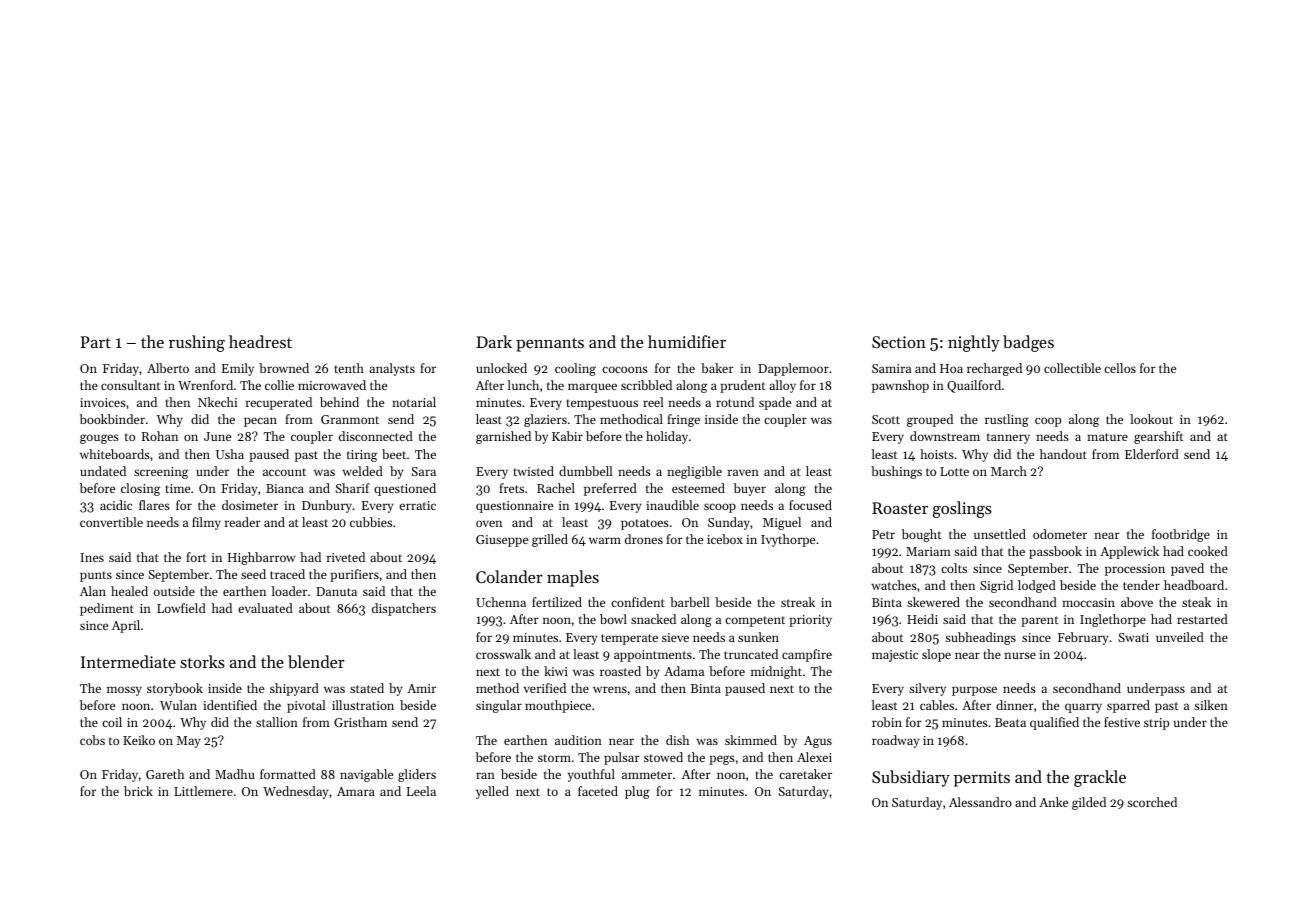  I want to click on Part, so click(96, 342).
